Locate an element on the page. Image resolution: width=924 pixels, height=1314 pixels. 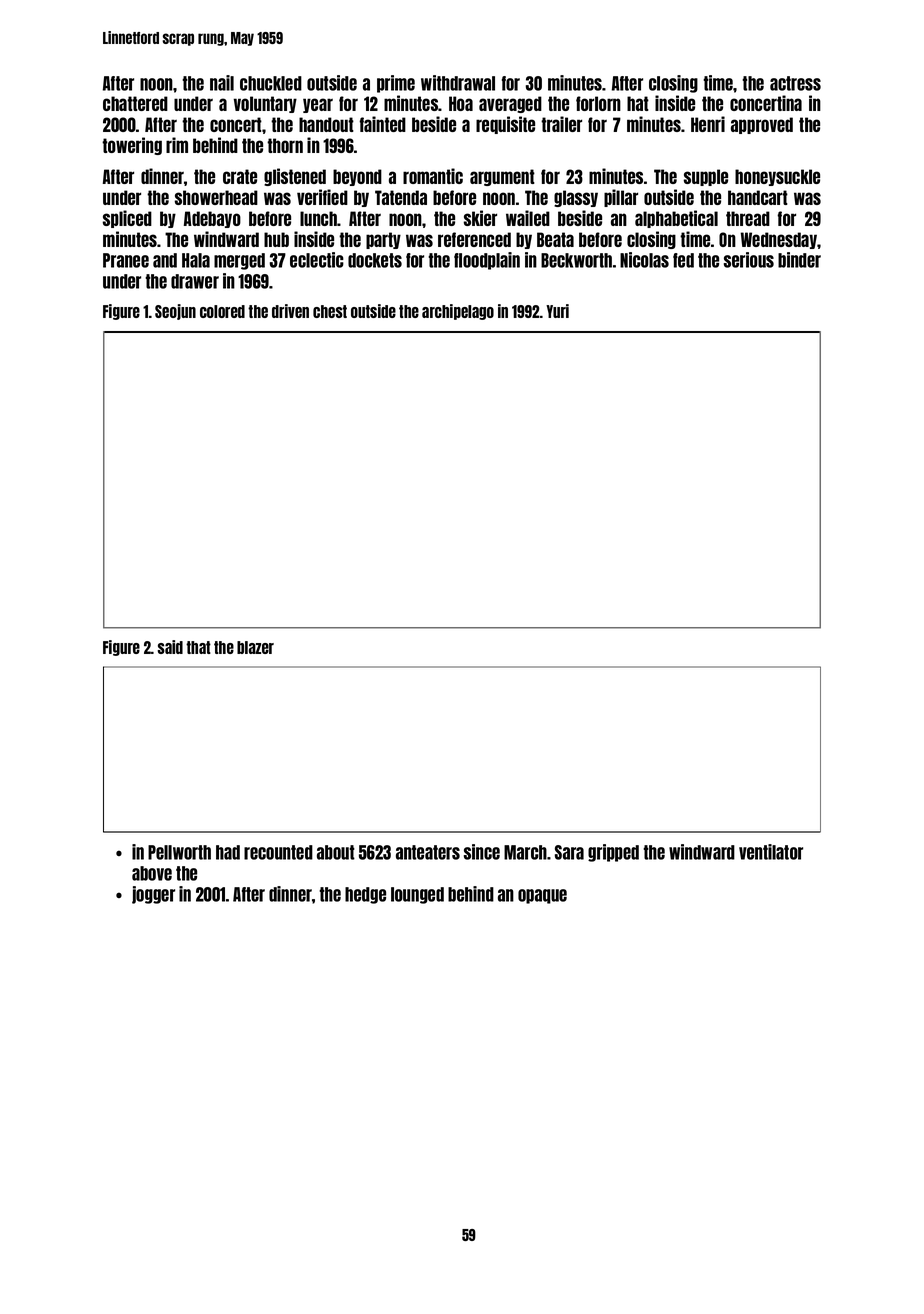
said is located at coordinates (170, 647).
